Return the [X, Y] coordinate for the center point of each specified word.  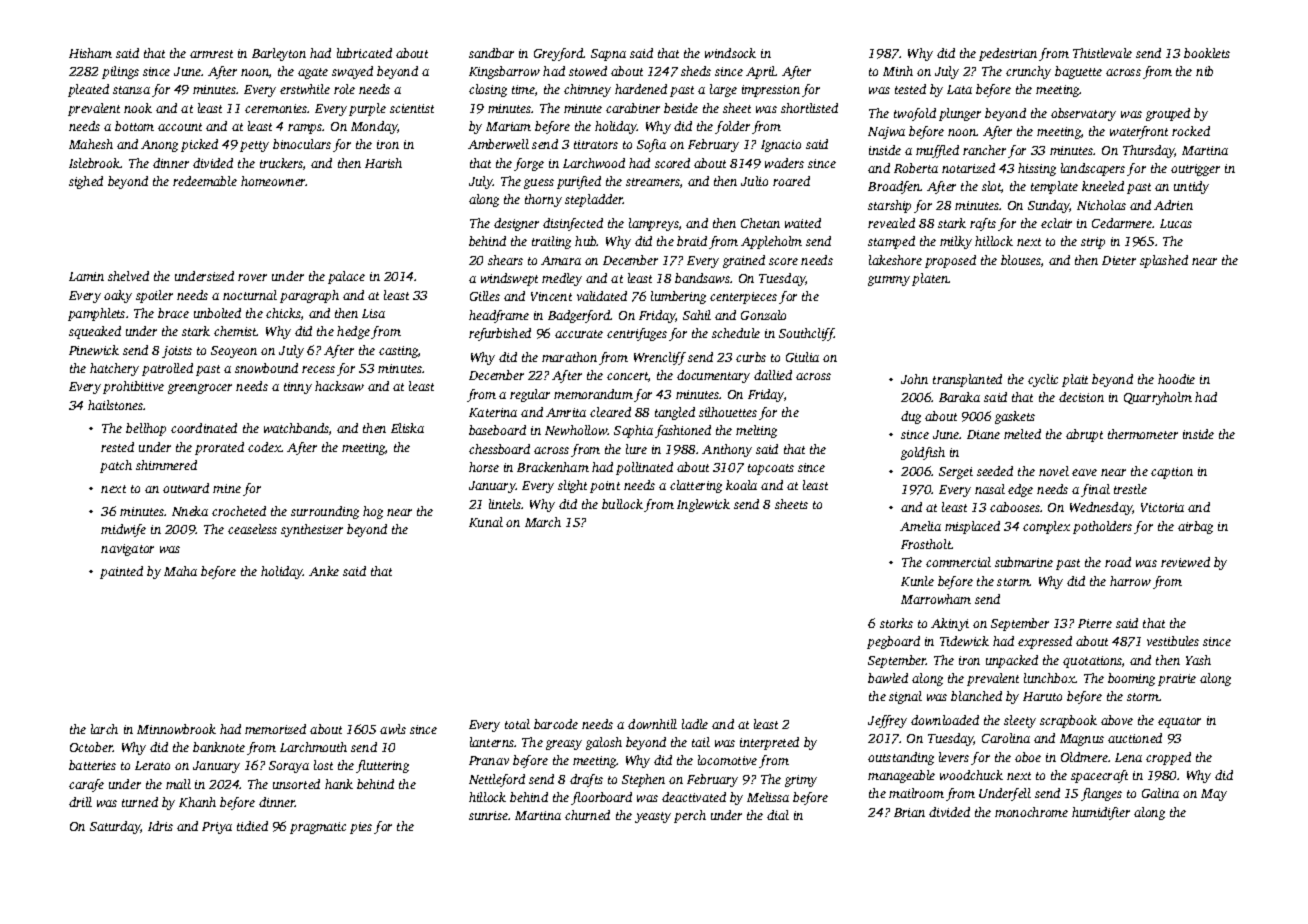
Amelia [920, 526]
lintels [505, 504]
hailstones [116, 405]
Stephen [643, 780]
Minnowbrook [176, 729]
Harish [383, 163]
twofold [915, 114]
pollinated [644, 468]
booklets [1207, 53]
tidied [252, 826]
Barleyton [279, 54]
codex [264, 447]
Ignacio [781, 146]
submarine [1024, 562]
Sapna [608, 55]
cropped [1168, 758]
